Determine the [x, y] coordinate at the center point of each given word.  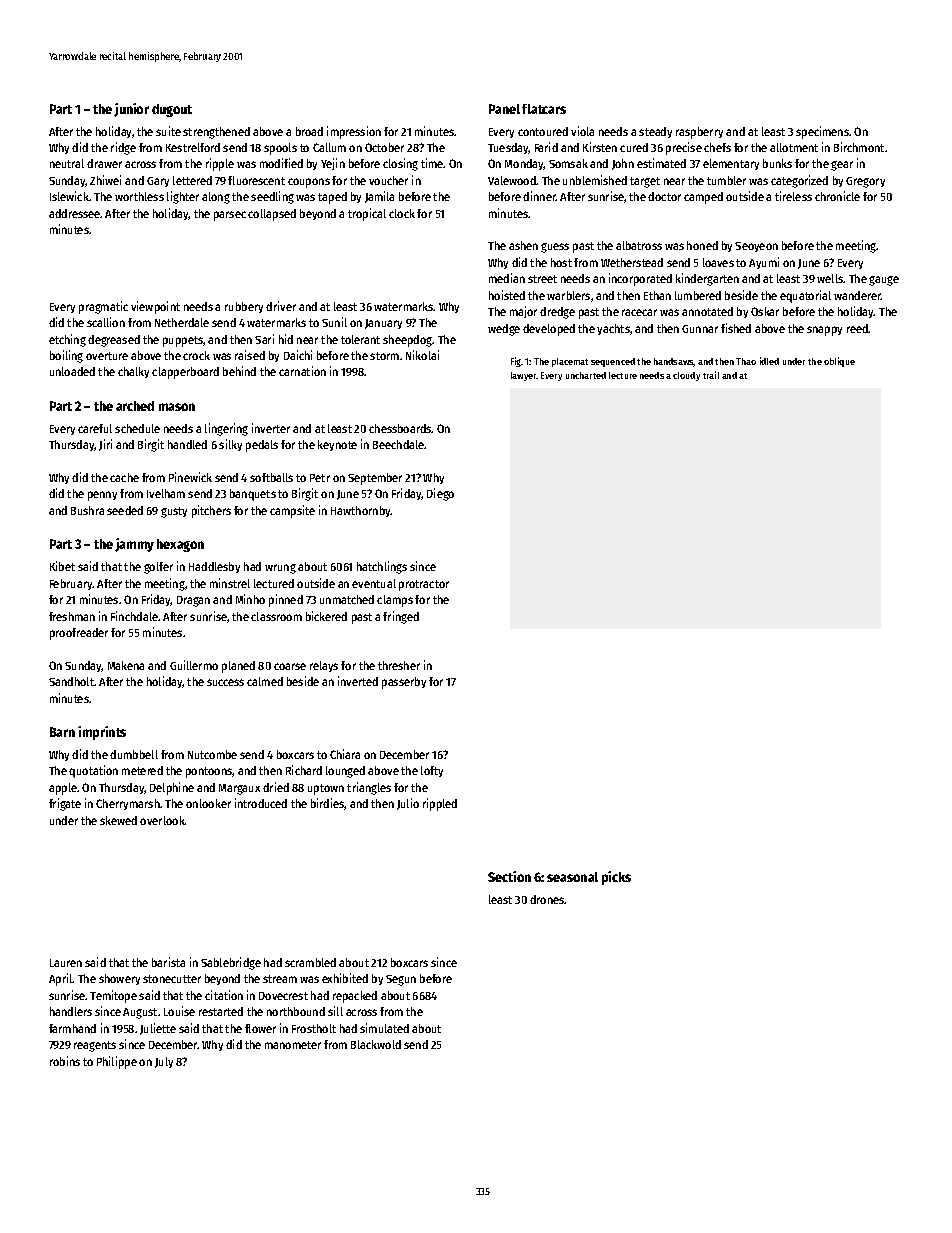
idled [769, 361]
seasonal [572, 877]
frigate [65, 804]
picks [616, 878]
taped [332, 198]
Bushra [87, 510]
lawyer [524, 376]
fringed [401, 617]
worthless [139, 196]
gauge [884, 281]
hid [286, 339]
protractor [424, 585]
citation [224, 995]
